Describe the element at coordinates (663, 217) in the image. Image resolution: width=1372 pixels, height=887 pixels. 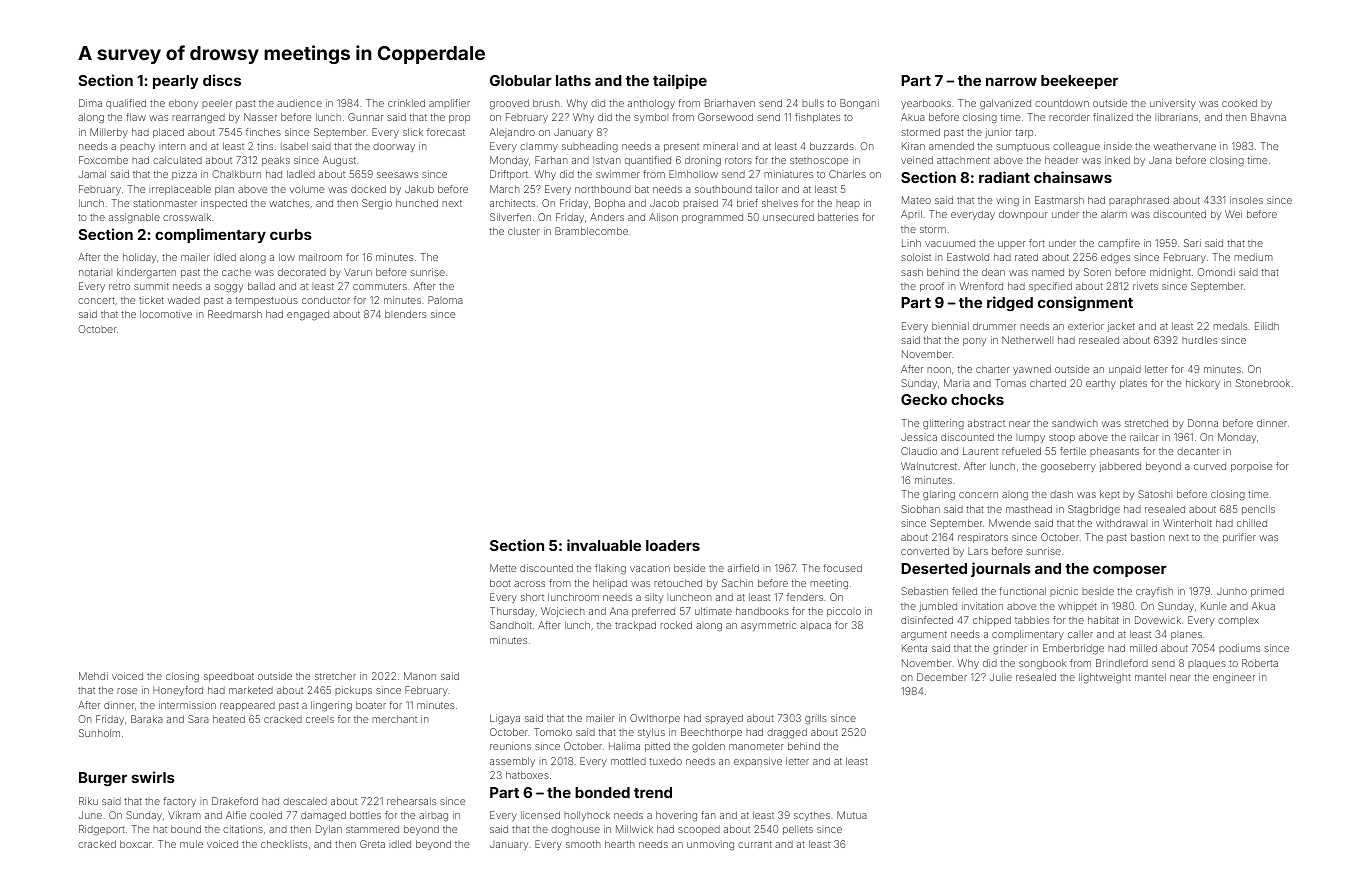
I see `Alison` at that location.
